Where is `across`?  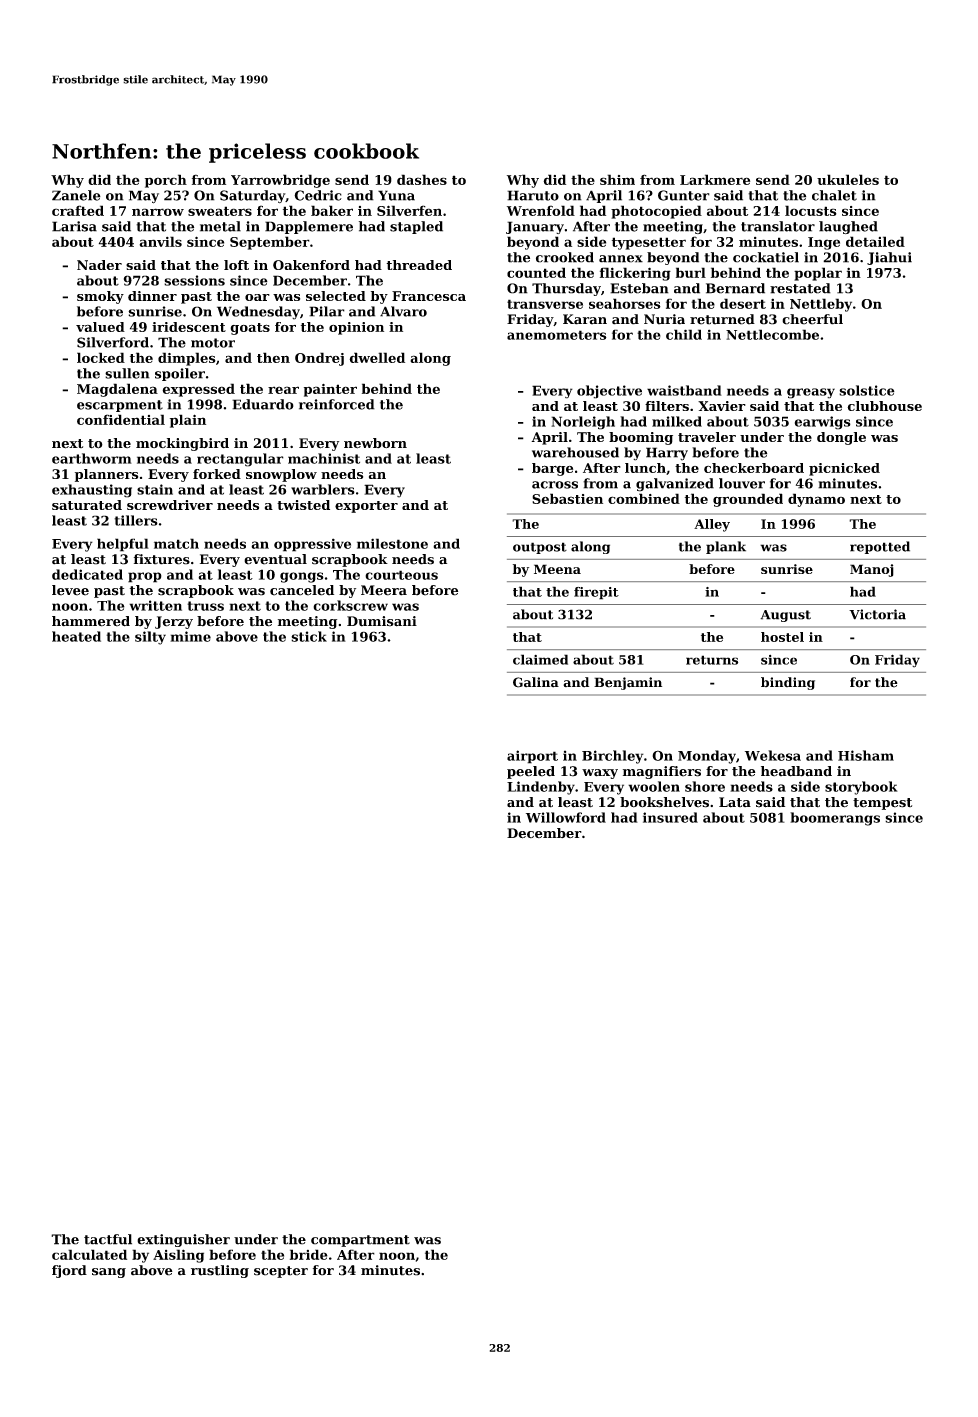
across is located at coordinates (555, 485).
